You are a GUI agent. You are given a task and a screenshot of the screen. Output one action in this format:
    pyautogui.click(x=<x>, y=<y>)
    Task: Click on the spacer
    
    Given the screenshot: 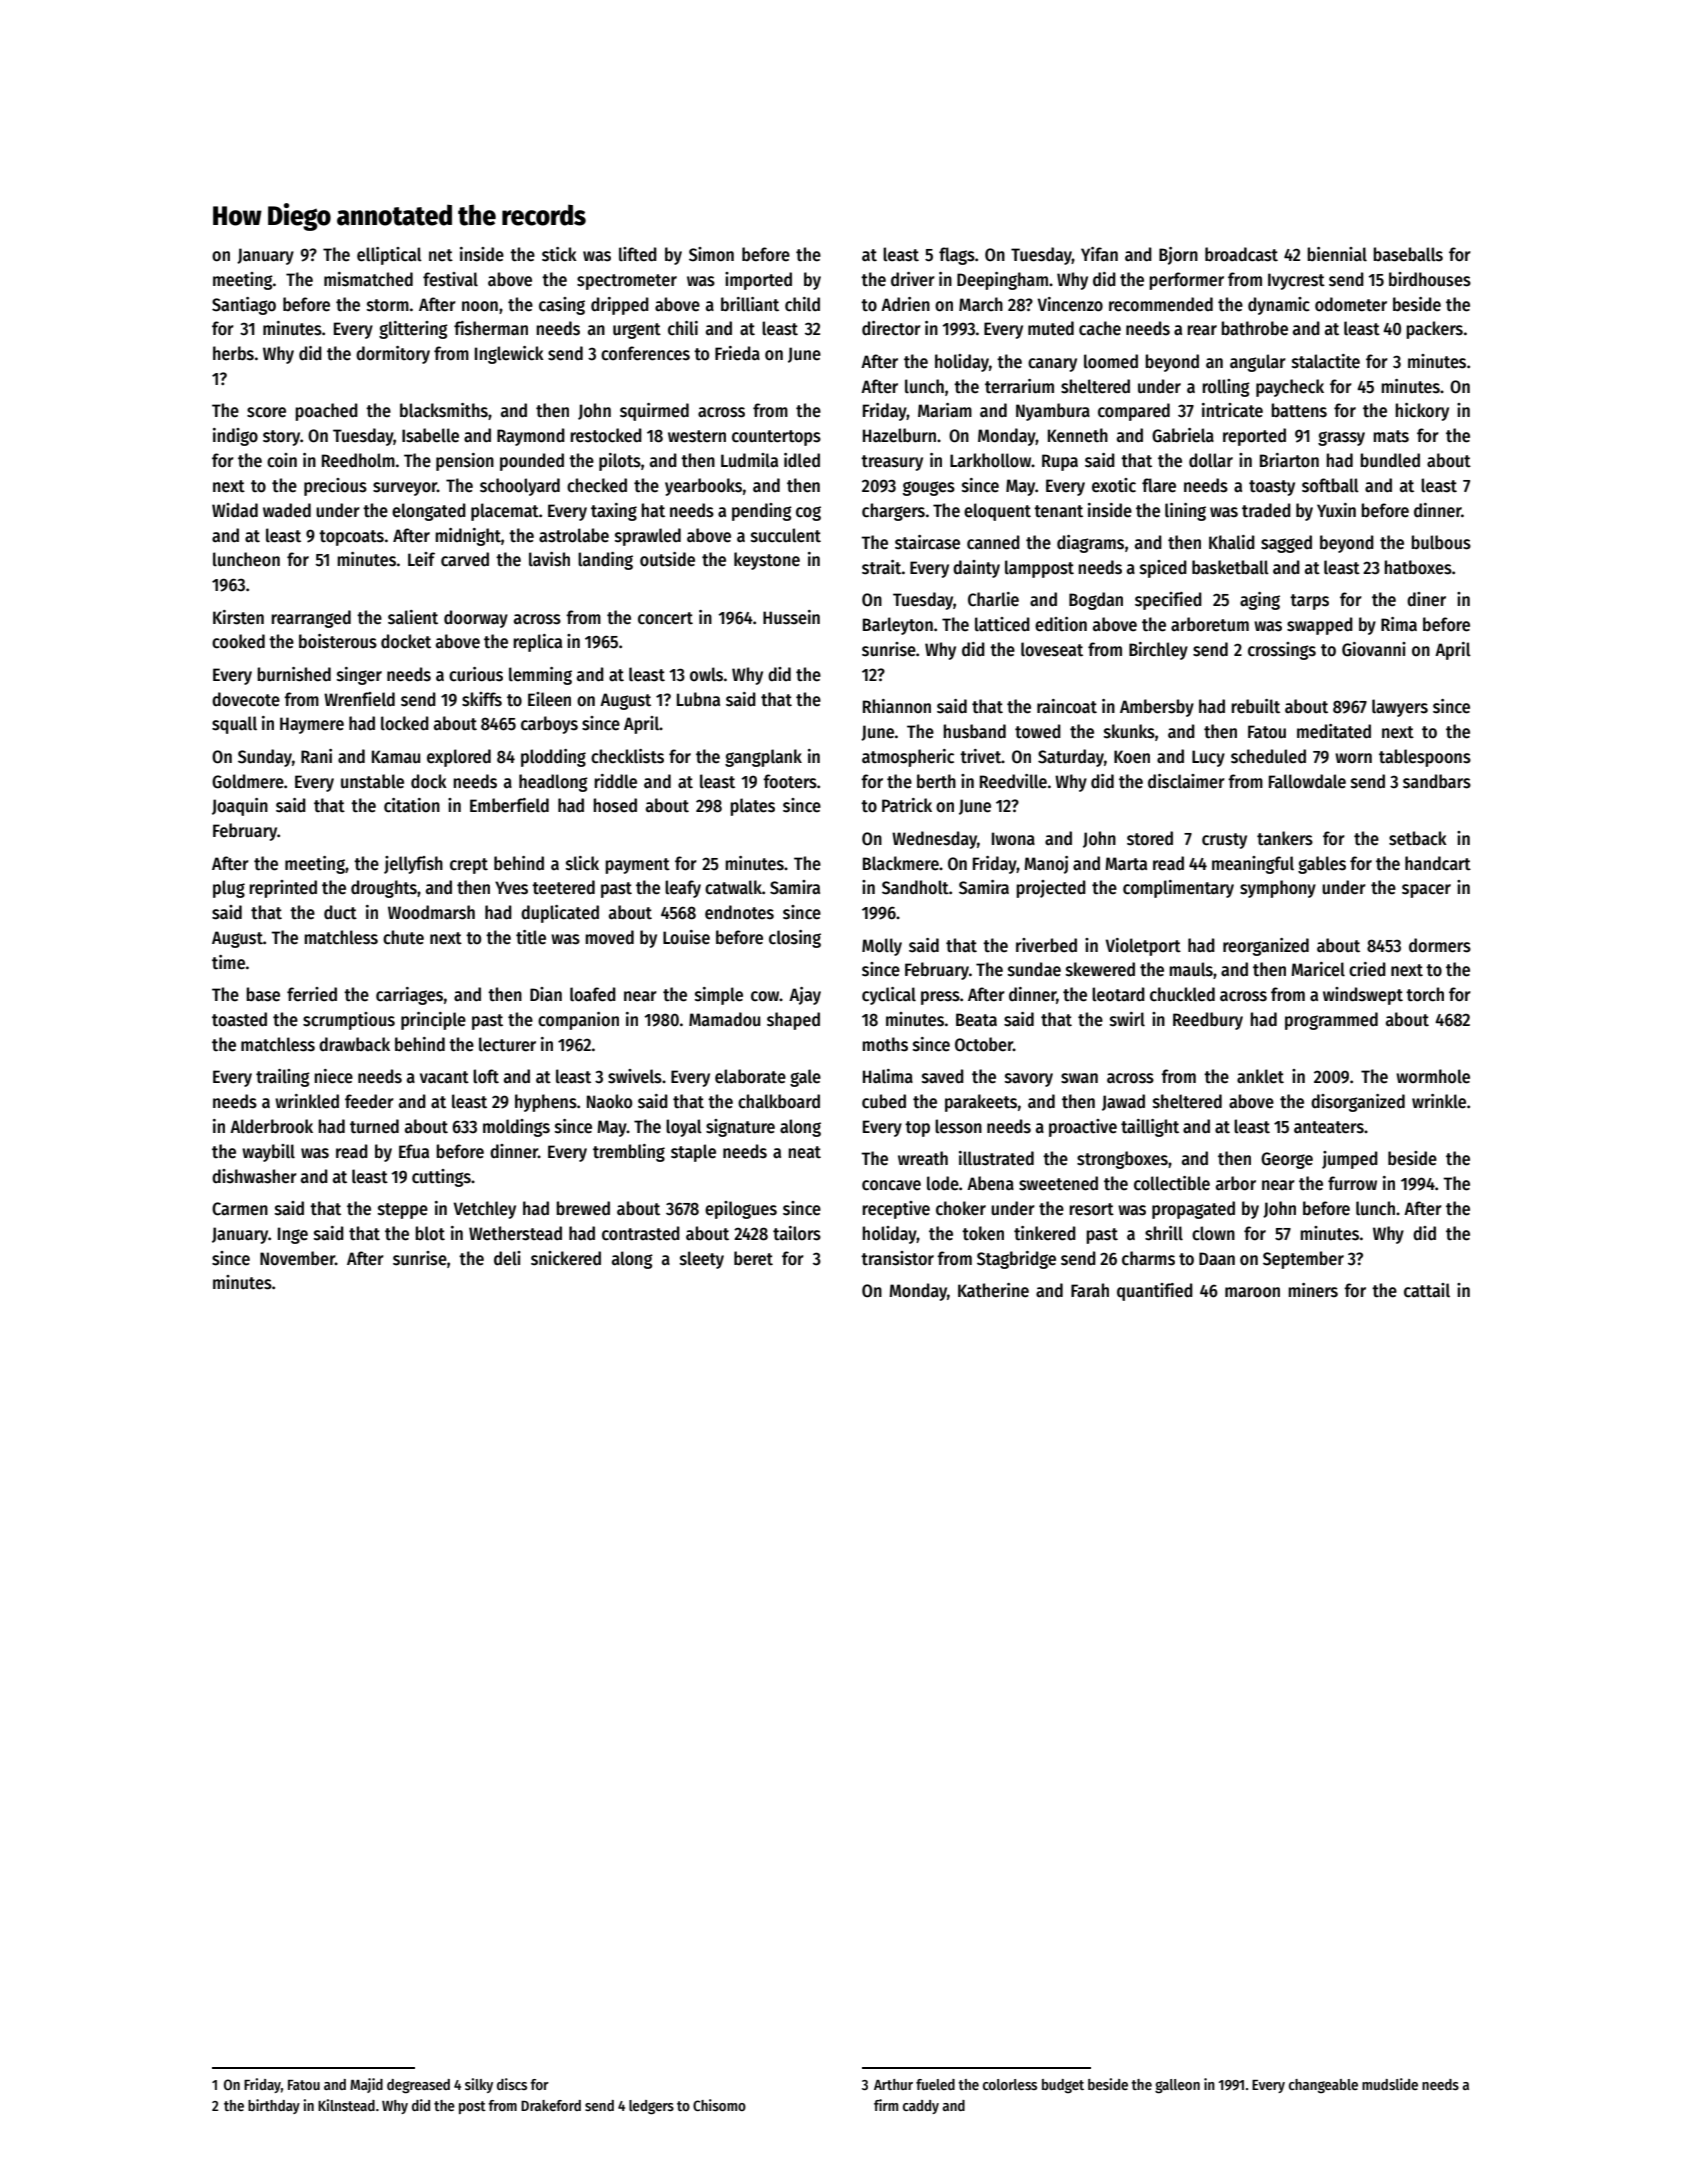 What is the action you would take?
    pyautogui.click(x=1426, y=891)
